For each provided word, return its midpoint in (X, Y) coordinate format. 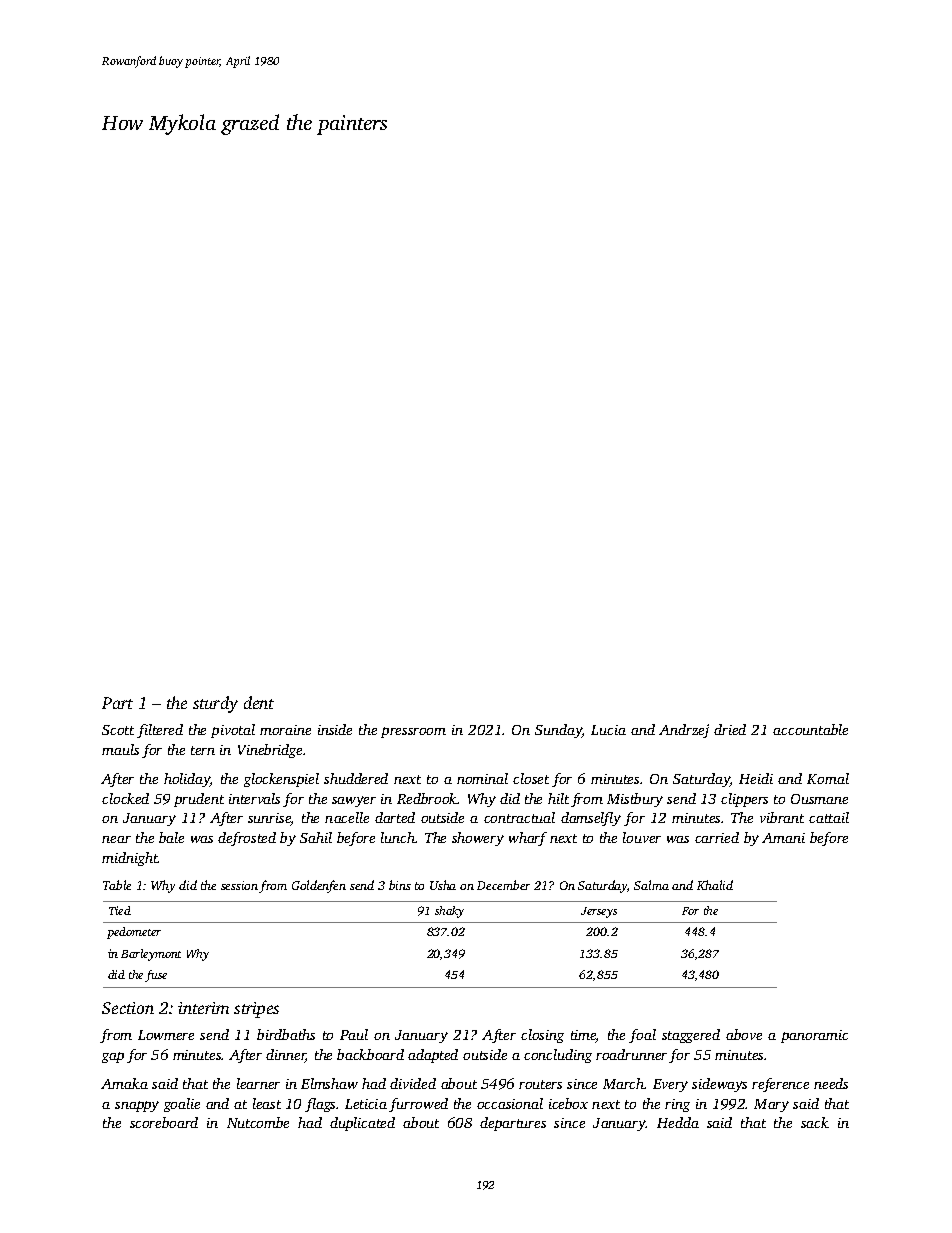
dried (730, 729)
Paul (354, 1034)
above (744, 1034)
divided (413, 1083)
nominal (482, 778)
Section (128, 1008)
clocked (125, 798)
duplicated (362, 1124)
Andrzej (684, 731)
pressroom (413, 732)
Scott (118, 730)
